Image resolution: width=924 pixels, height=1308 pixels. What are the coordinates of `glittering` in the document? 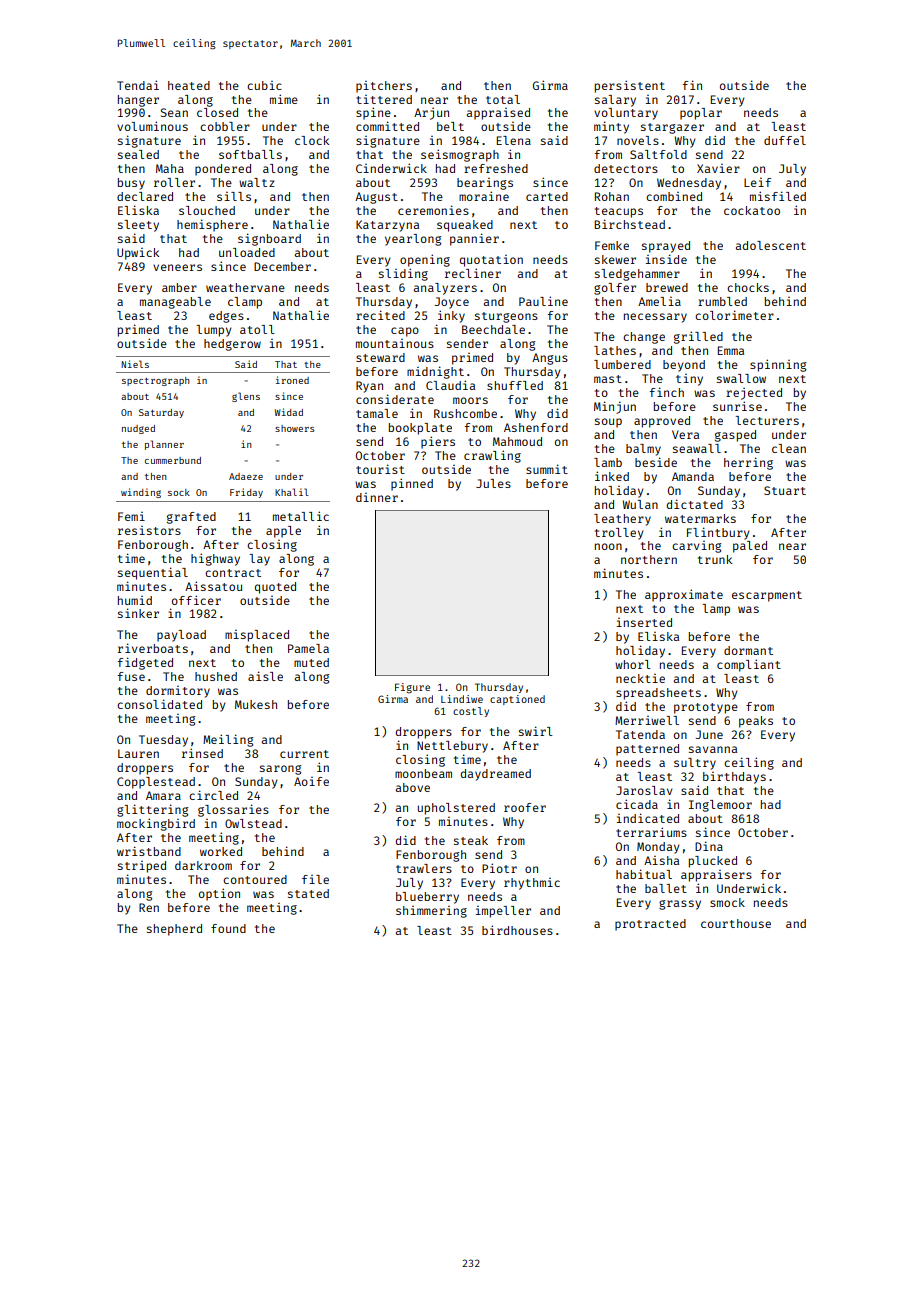 It's located at (153, 810).
